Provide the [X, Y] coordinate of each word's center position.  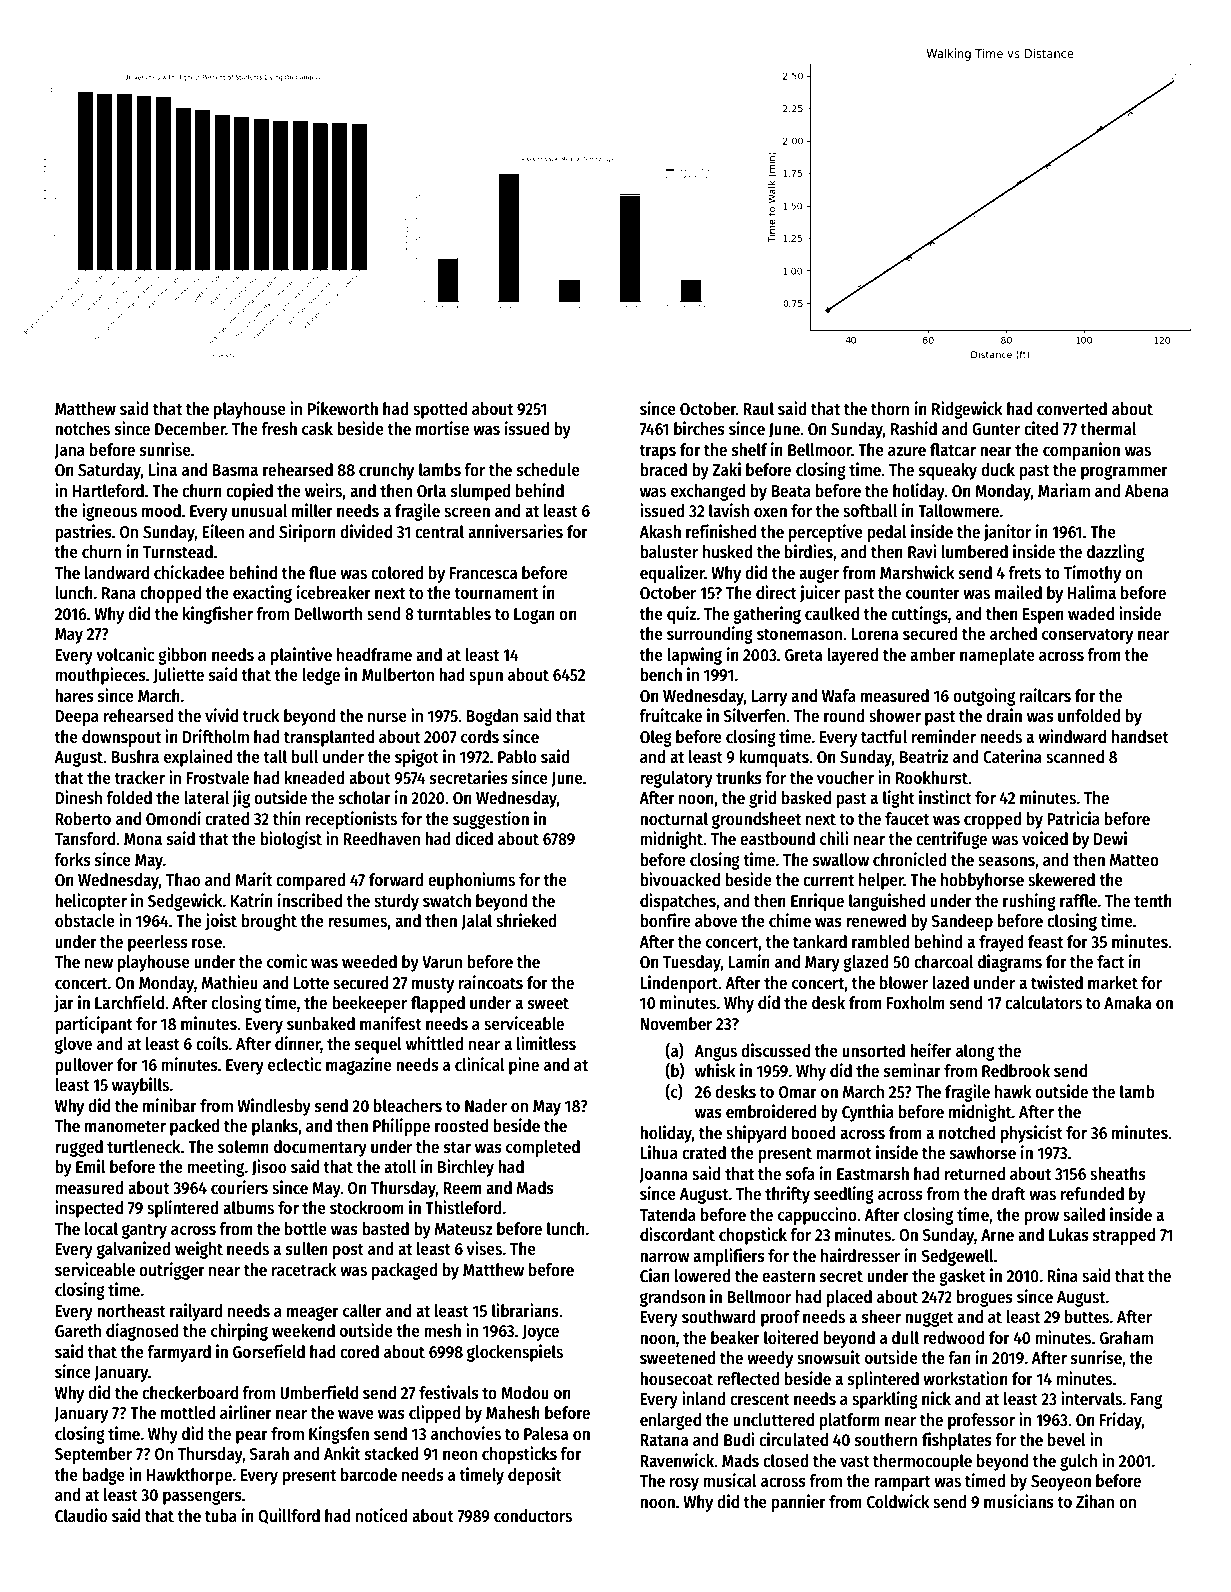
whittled [434, 1043]
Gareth [78, 1331]
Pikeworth [343, 408]
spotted [440, 410]
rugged [79, 1148]
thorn [890, 409]
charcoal [943, 962]
